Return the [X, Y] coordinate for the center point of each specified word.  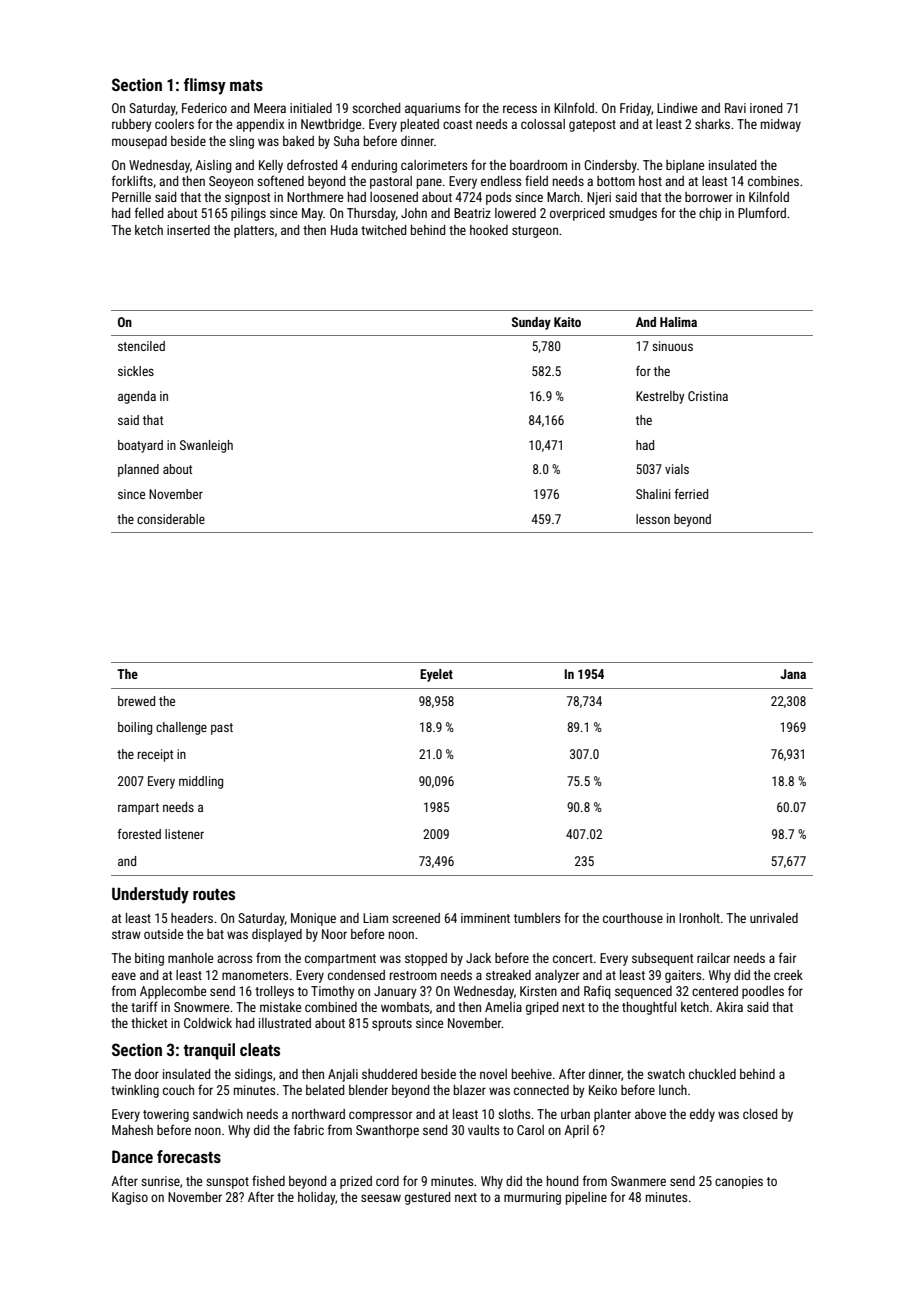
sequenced [643, 992]
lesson [653, 519]
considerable [171, 519]
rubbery [132, 125]
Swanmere [638, 1181]
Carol [530, 1130]
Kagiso [130, 1198]
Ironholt [699, 918]
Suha [346, 141]
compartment [340, 960]
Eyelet [436, 675]
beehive [532, 1074]
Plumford [762, 212]
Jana [793, 674]
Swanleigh [206, 446]
